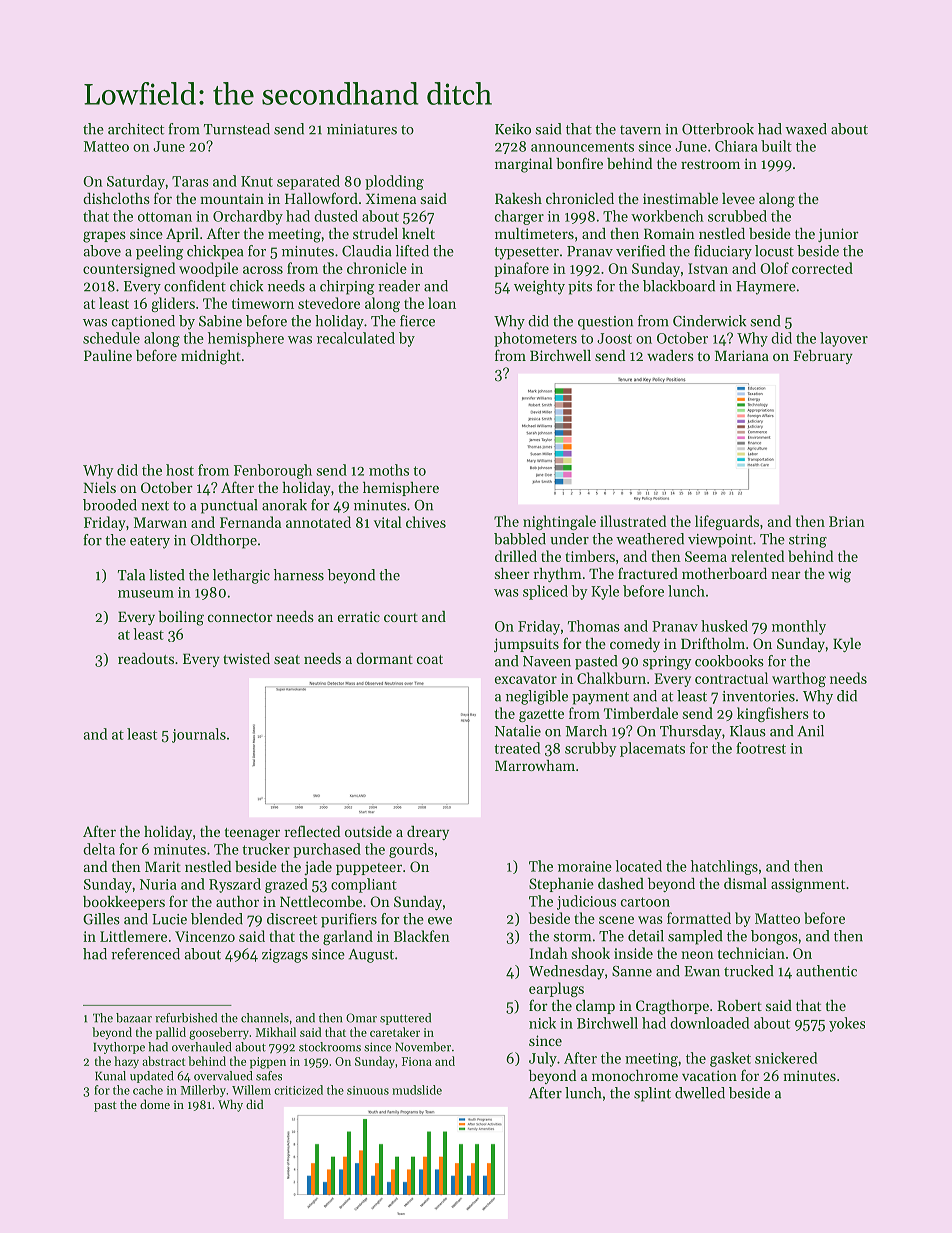 The height and width of the page is (1233, 952). What do you see at coordinates (155, 1104) in the page?
I see `dome` at bounding box center [155, 1104].
